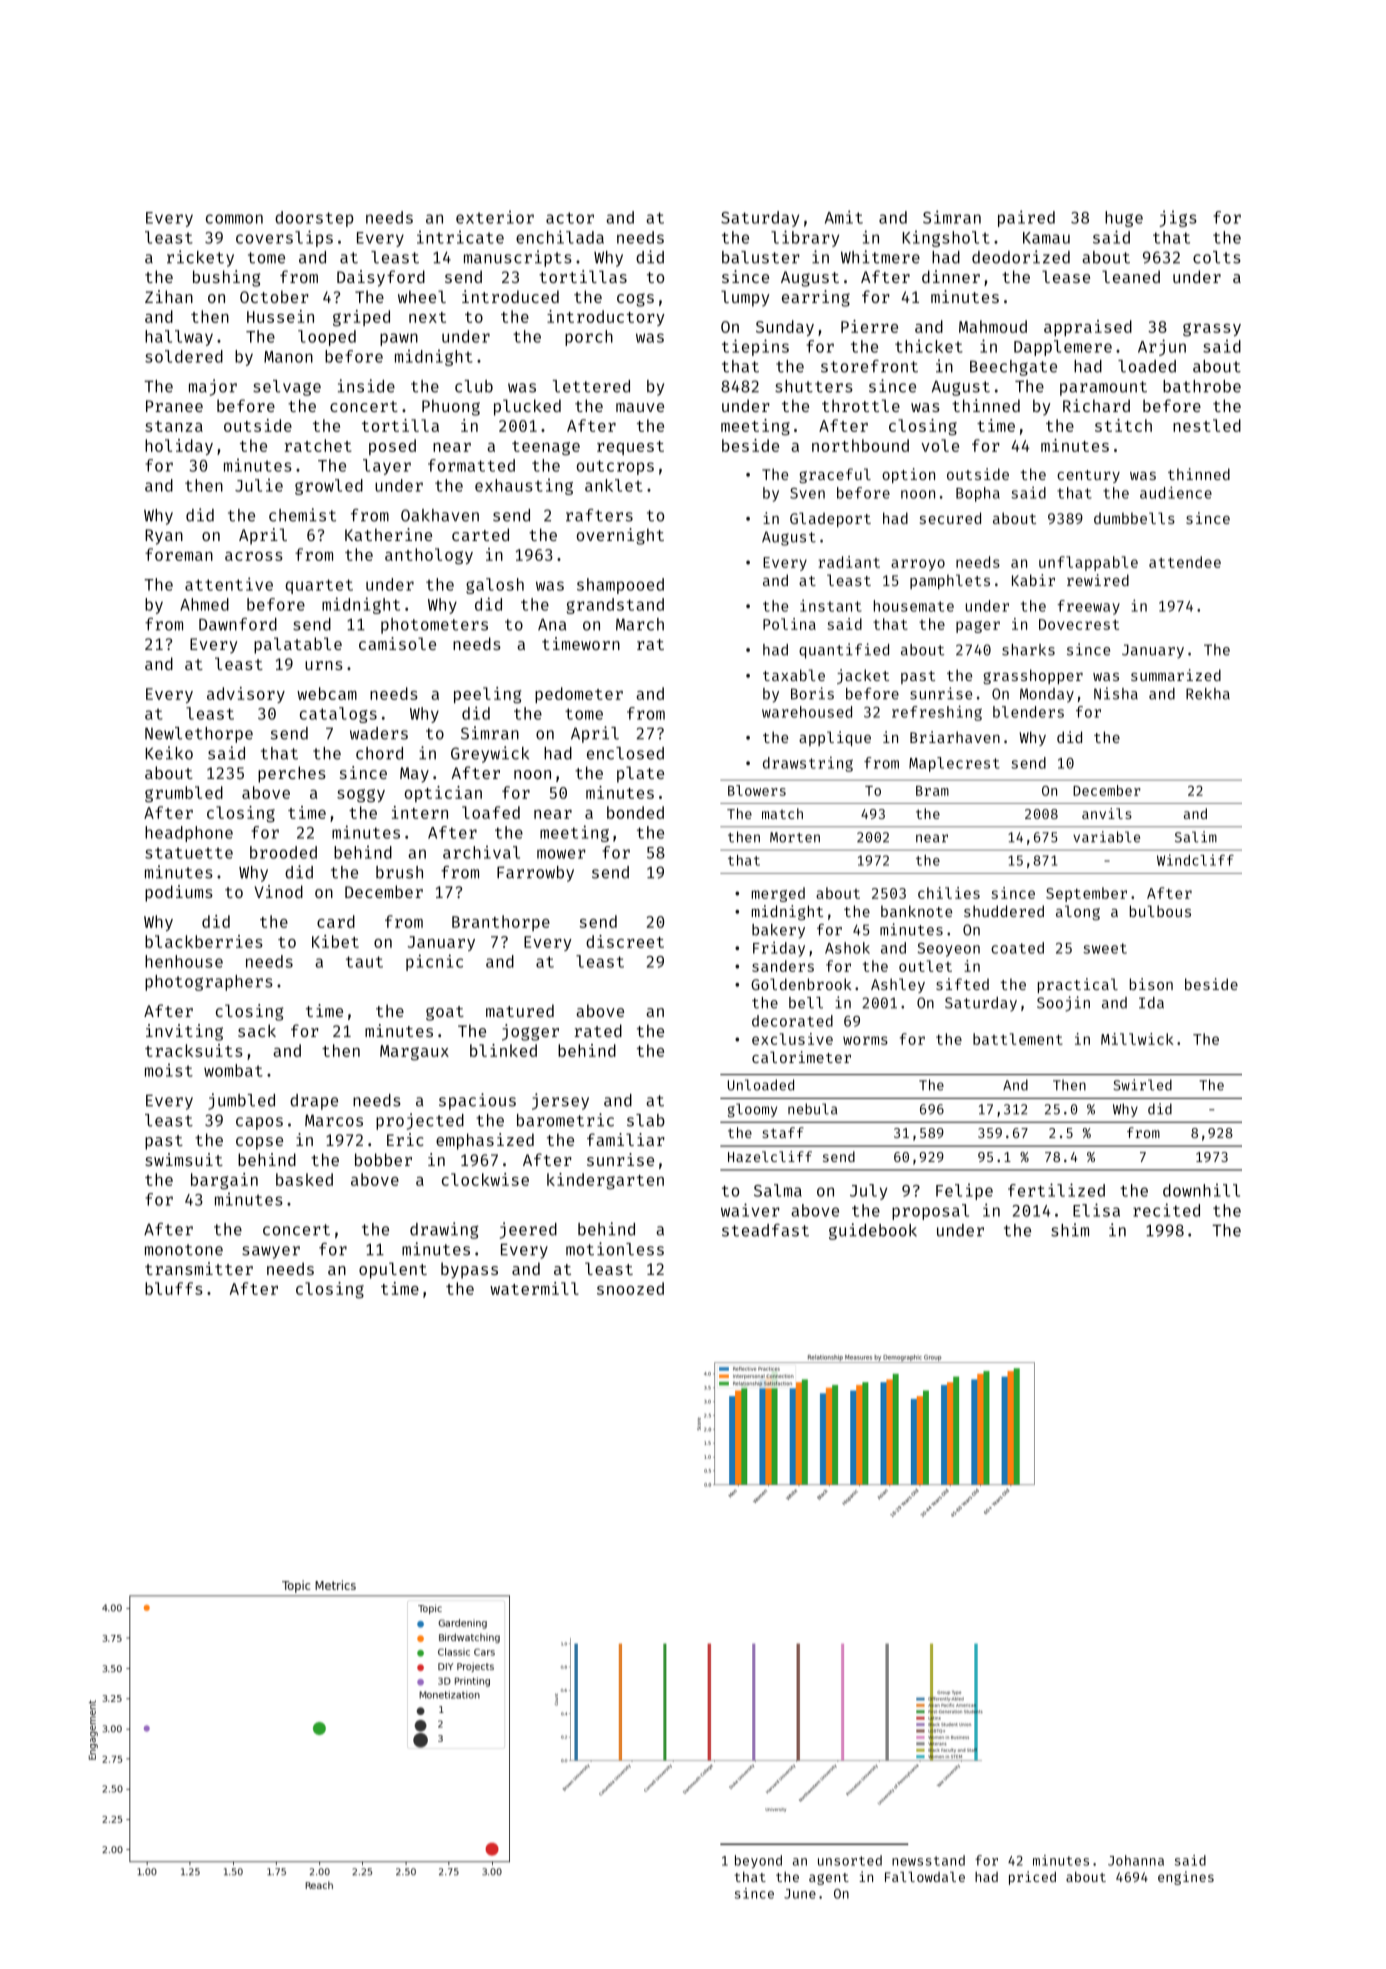 The width and height of the screenshot is (1386, 1969). What do you see at coordinates (807, 493) in the screenshot?
I see `Sven` at bounding box center [807, 493].
